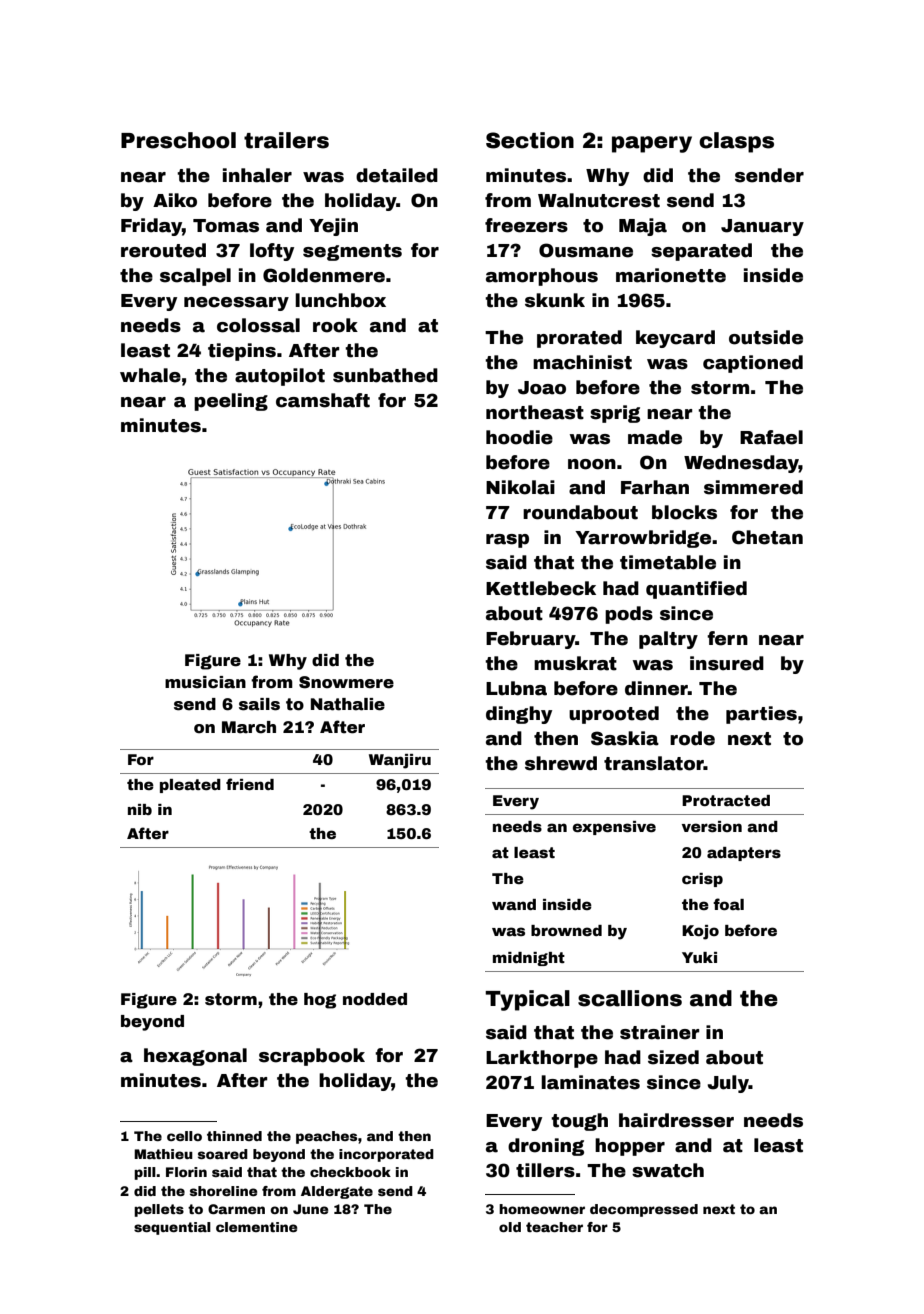 The width and height of the screenshot is (924, 1314). I want to click on dinghy, so click(519, 715).
